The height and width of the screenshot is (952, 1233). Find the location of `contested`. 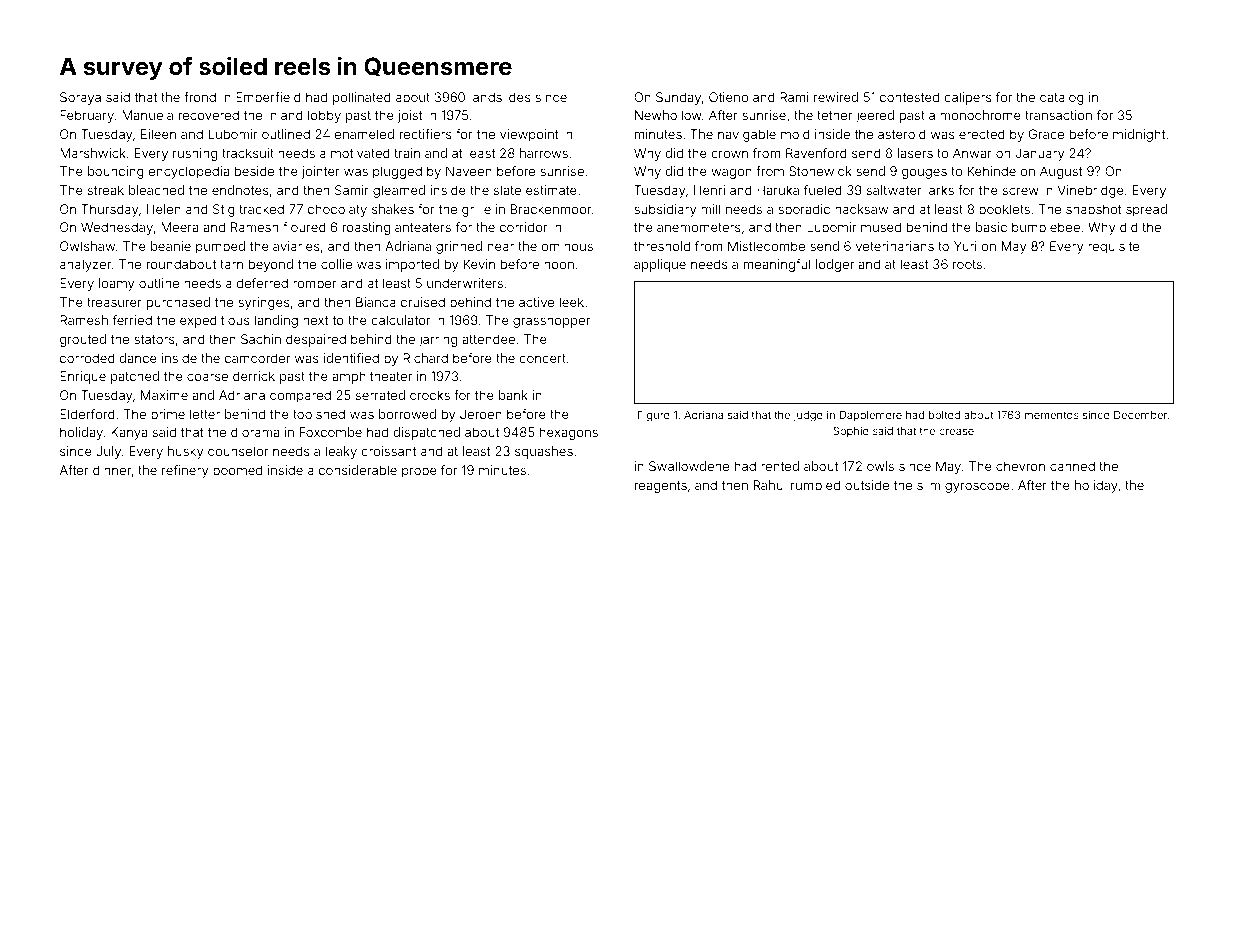

contested is located at coordinates (909, 97).
